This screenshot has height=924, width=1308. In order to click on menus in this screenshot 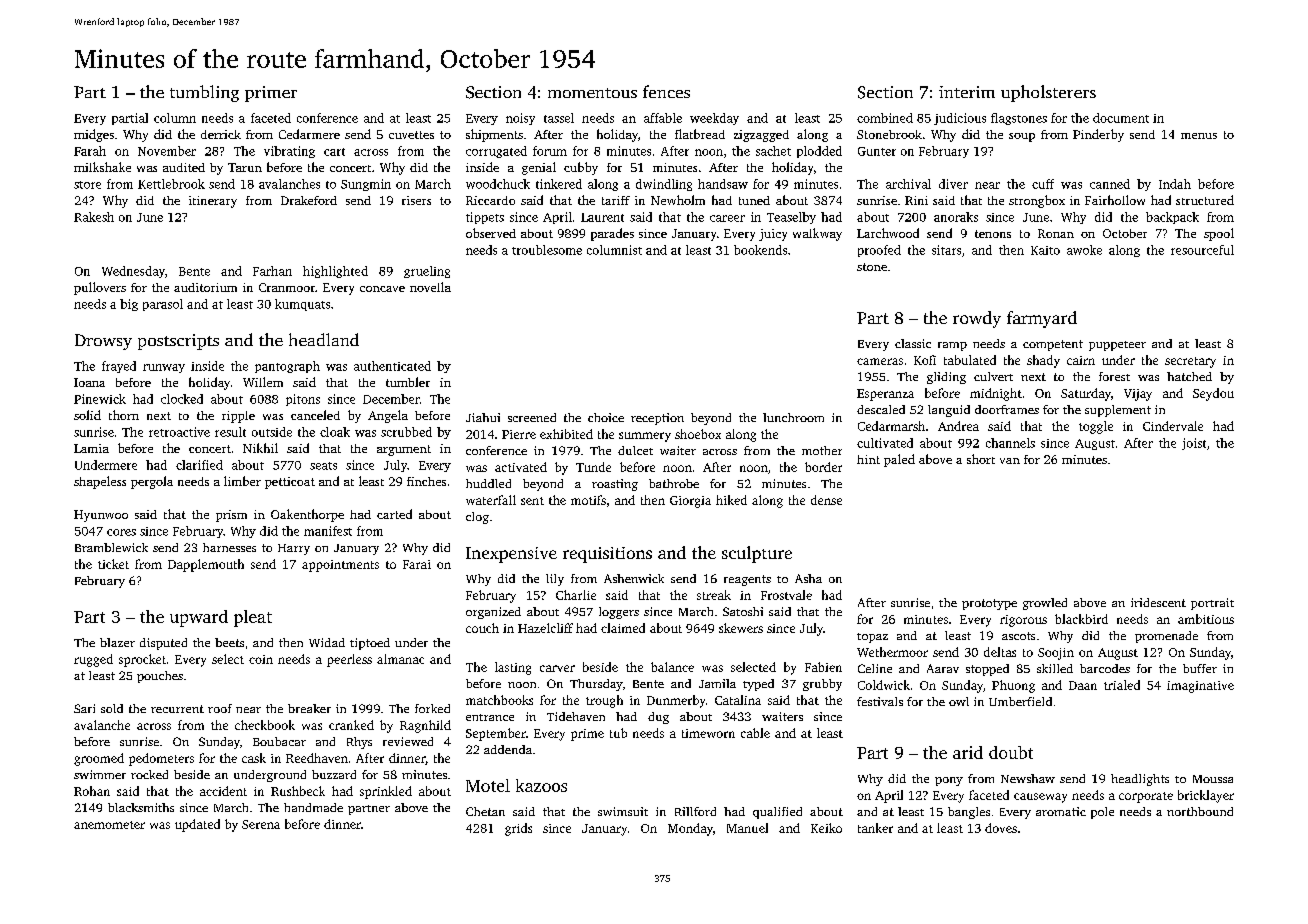, I will do `click(1199, 136)`.
